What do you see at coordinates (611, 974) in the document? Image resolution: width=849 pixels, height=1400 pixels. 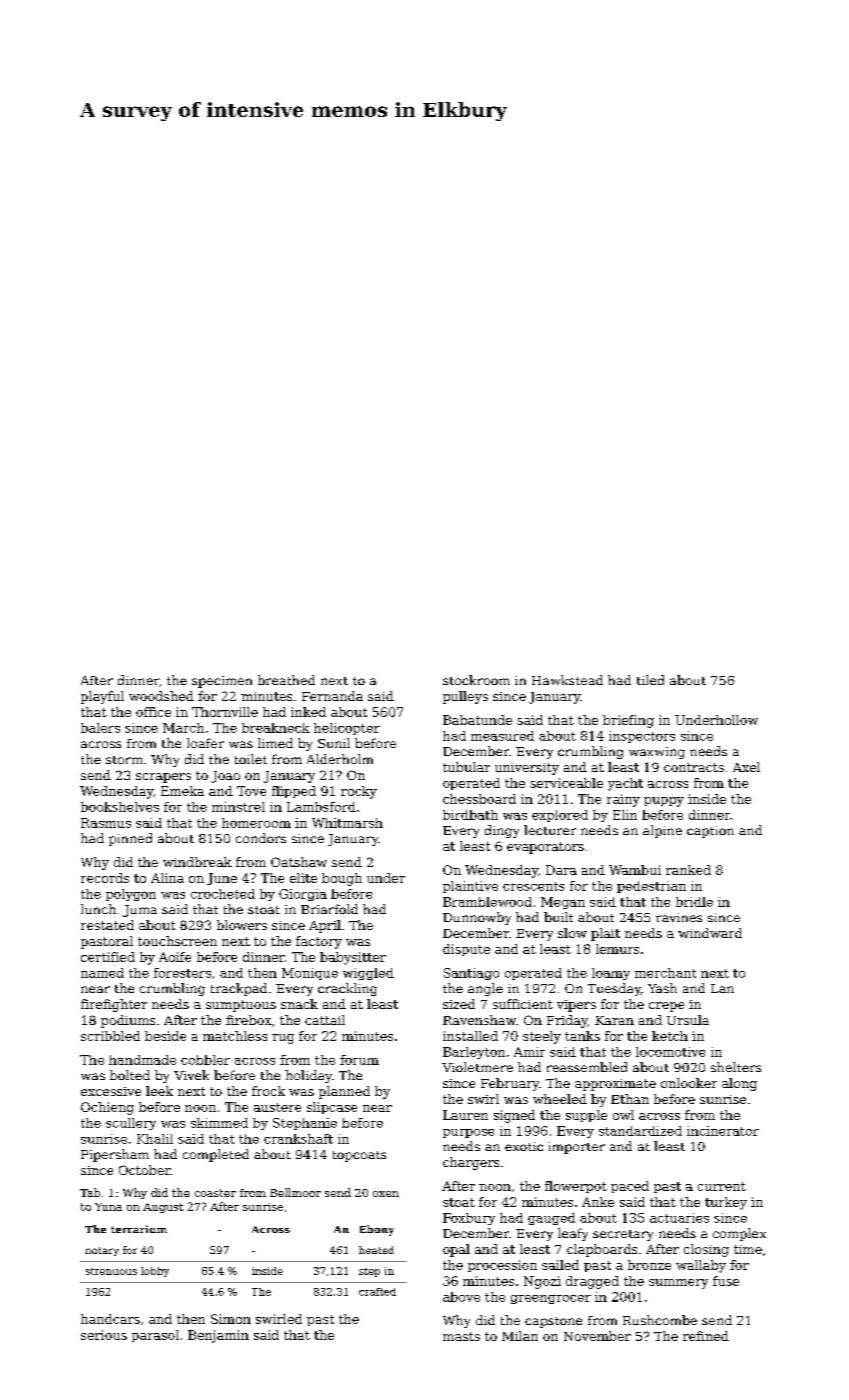 I see `loamy` at bounding box center [611, 974].
